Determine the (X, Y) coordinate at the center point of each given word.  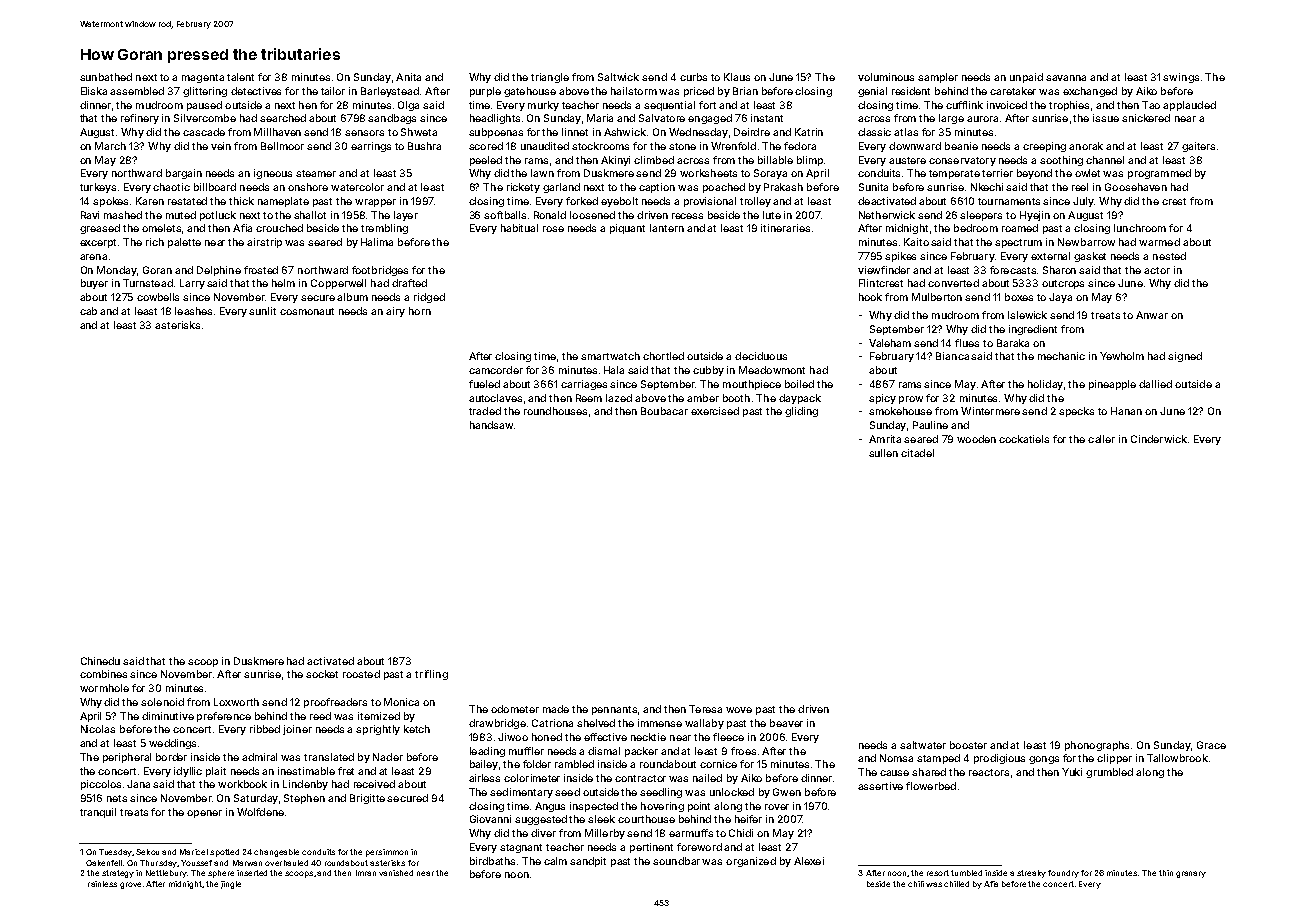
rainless (102, 884)
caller (1101, 439)
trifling (431, 675)
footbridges (380, 271)
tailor (333, 91)
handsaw (491, 425)
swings (1181, 78)
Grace (1211, 745)
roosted (361, 674)
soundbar (676, 861)
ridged (429, 298)
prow (911, 400)
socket (322, 674)
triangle (550, 78)
